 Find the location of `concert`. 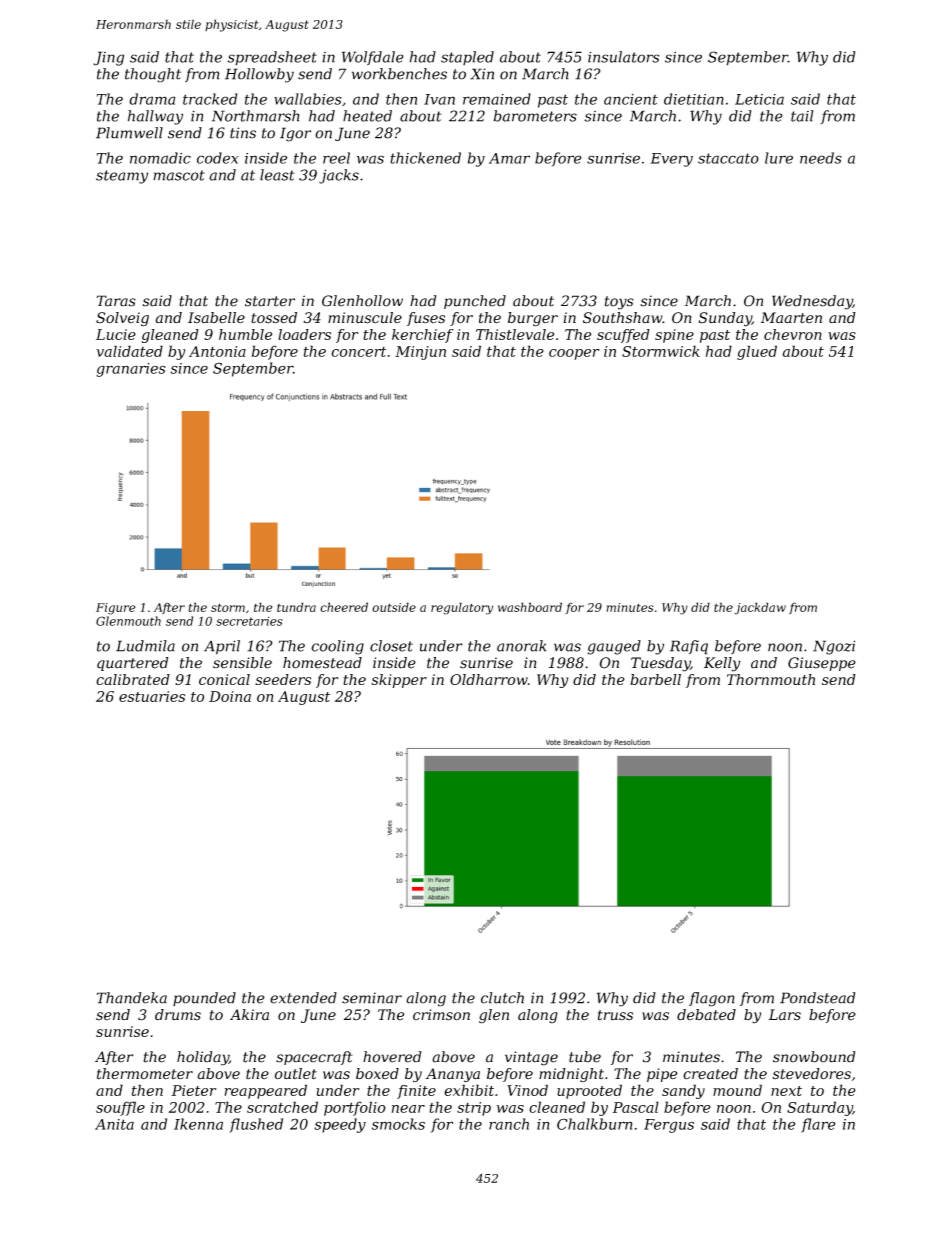

concert is located at coordinates (358, 352).
